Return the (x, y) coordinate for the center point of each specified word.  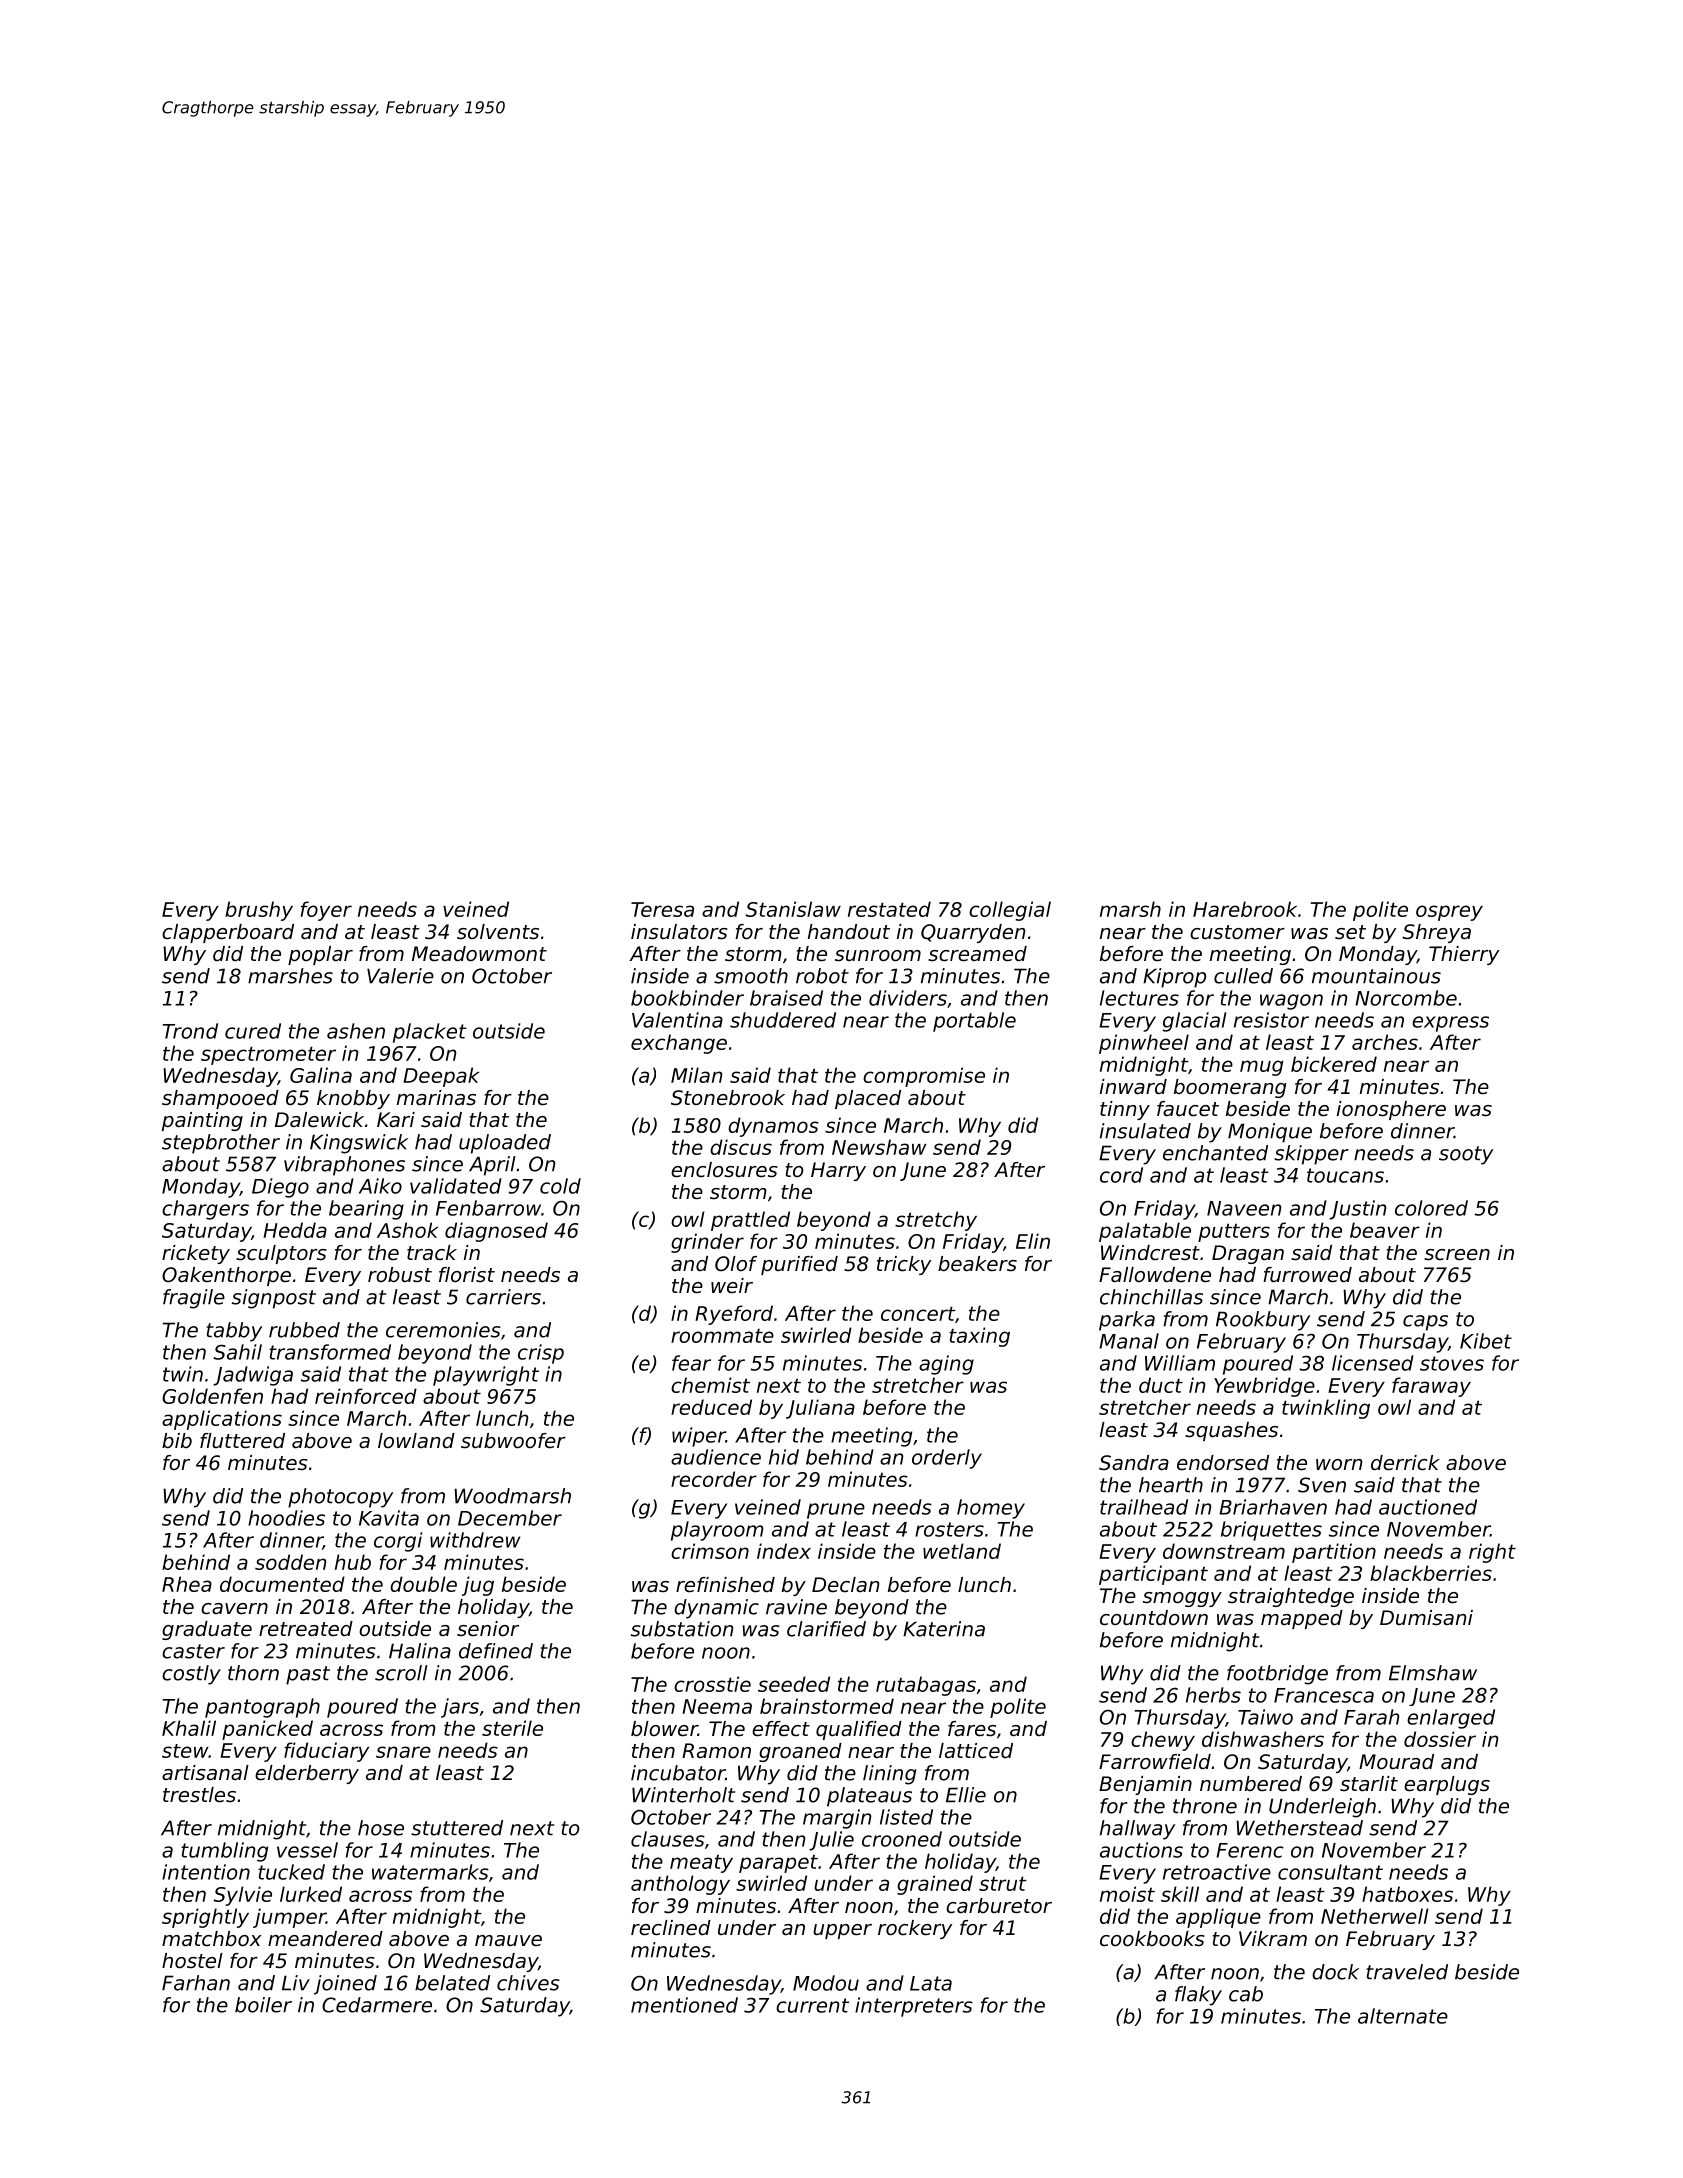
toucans (1345, 1175)
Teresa (662, 909)
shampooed (220, 1099)
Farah (1372, 1717)
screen (1457, 1255)
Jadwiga (253, 1376)
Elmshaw (1433, 1673)
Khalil (189, 1728)
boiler (263, 2005)
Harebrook (1245, 909)
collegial (1010, 911)
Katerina (944, 1629)
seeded (794, 1684)
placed (868, 1099)
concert (918, 1313)
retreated (306, 1629)
